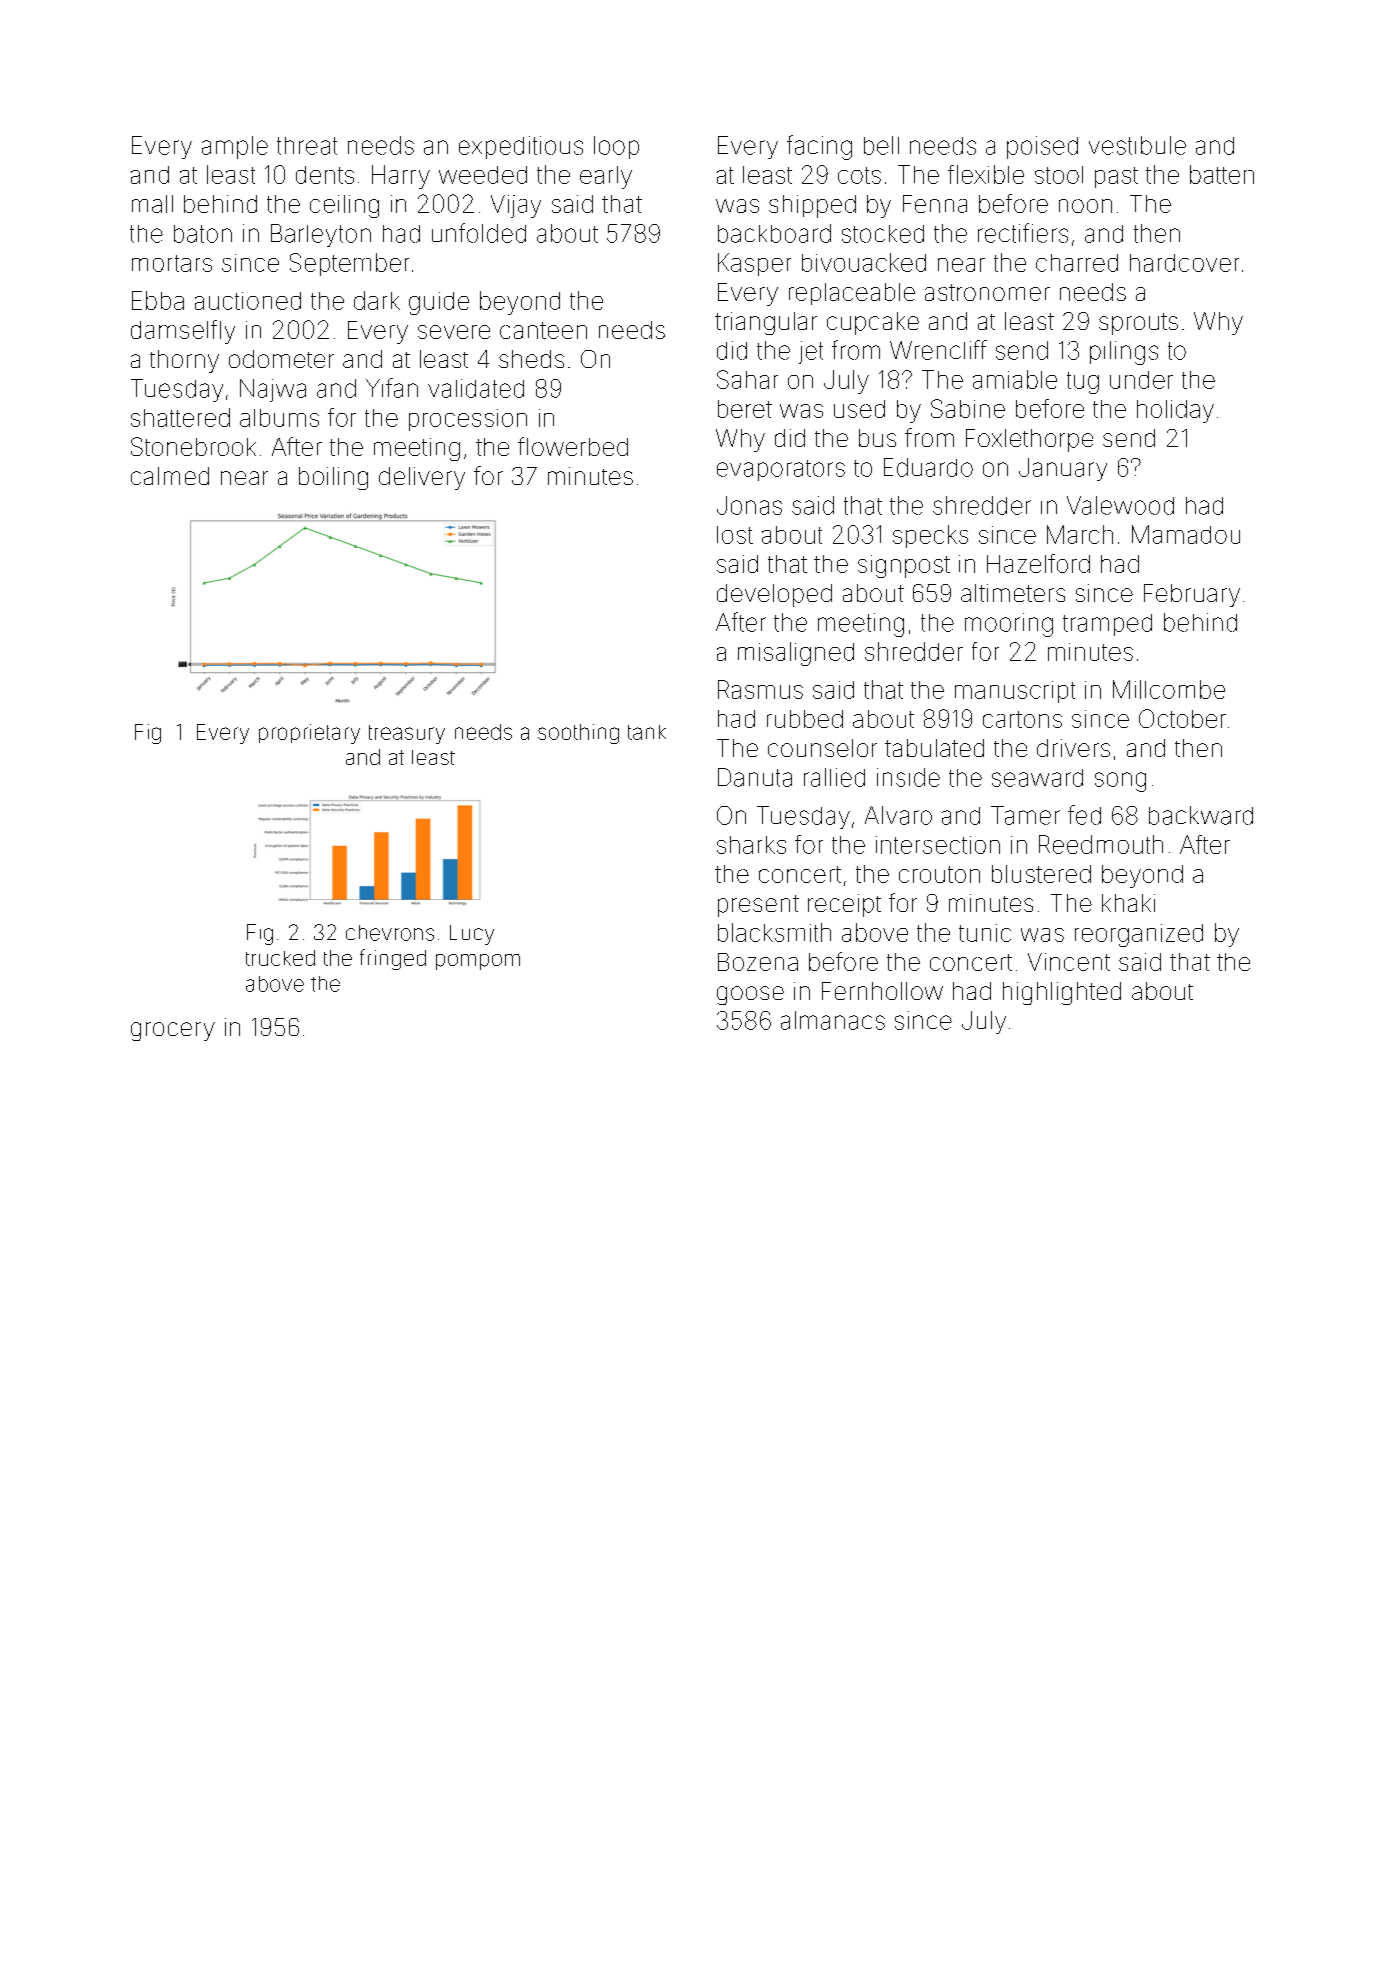  What do you see at coordinates (531, 359) in the screenshot?
I see `sheds` at bounding box center [531, 359].
